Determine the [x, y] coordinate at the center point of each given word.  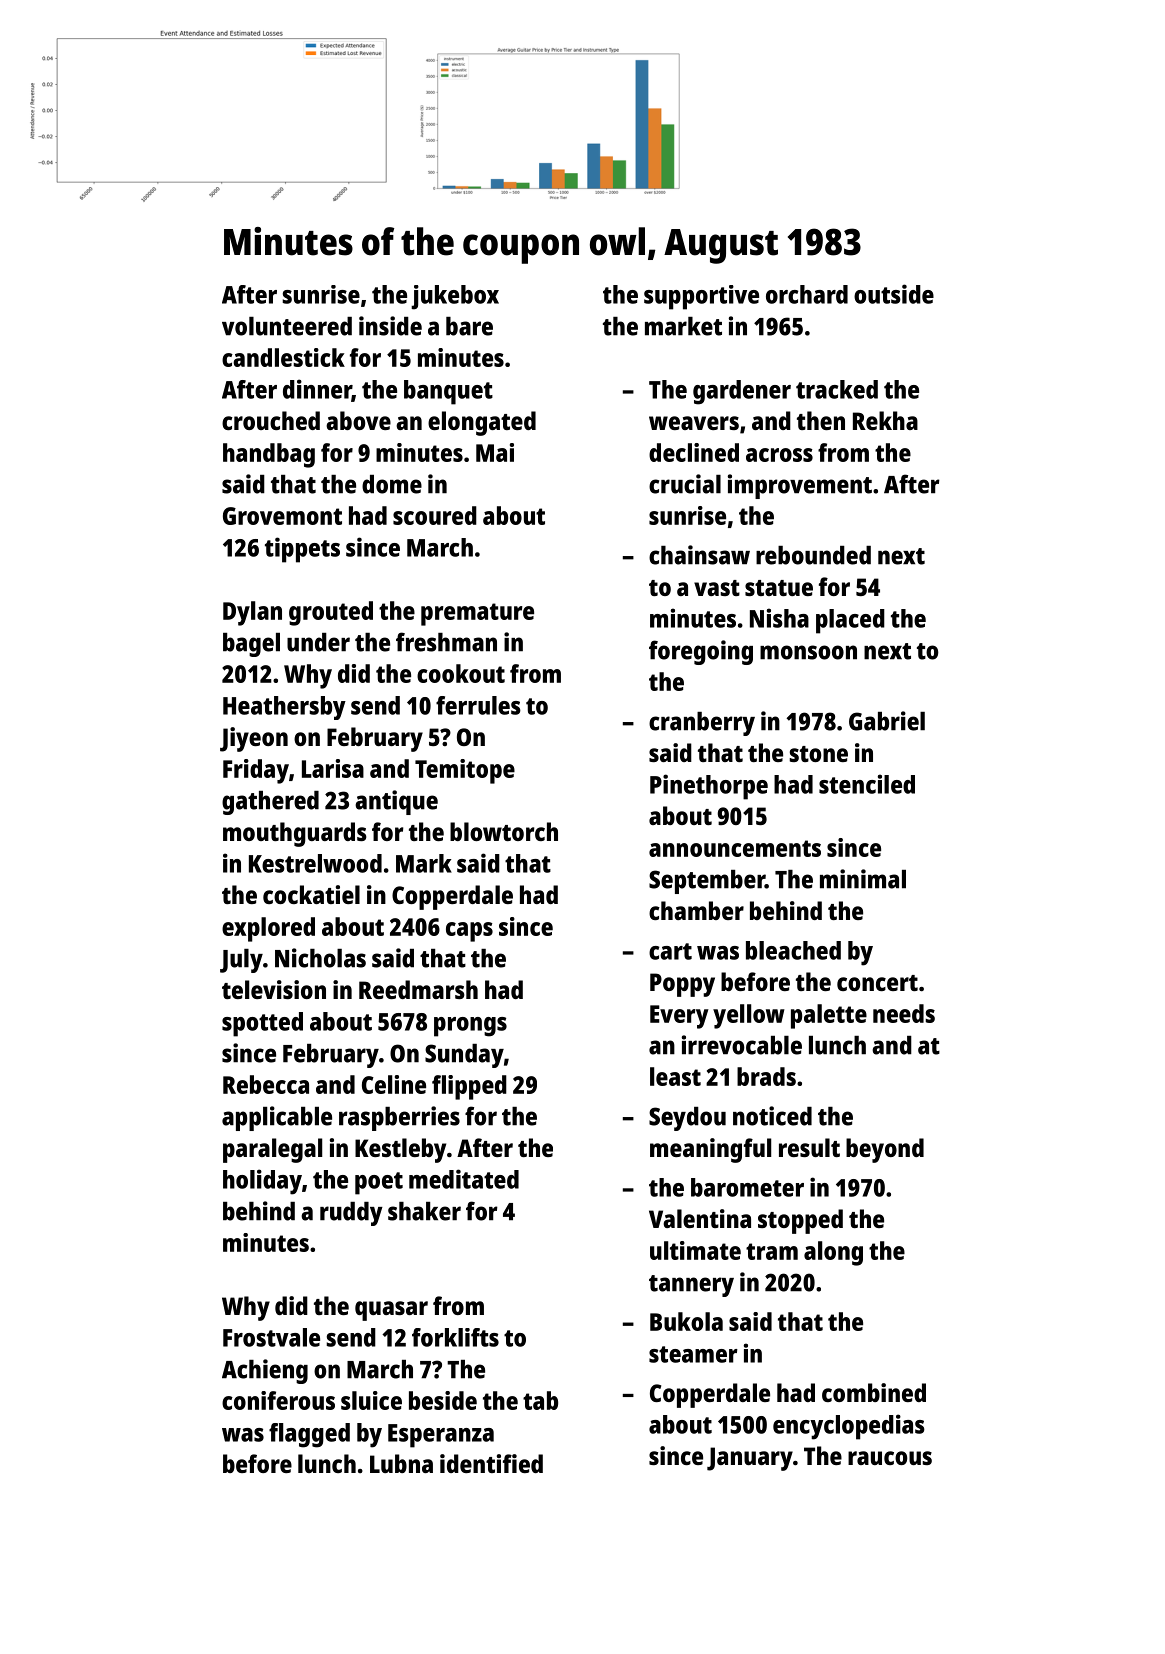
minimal [863, 879]
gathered [270, 803]
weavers [694, 423]
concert [877, 983]
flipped [469, 1087]
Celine [394, 1084]
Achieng [265, 1371]
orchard [807, 294]
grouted [331, 613]
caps [469, 932]
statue [779, 588]
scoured [435, 515]
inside [390, 326]
